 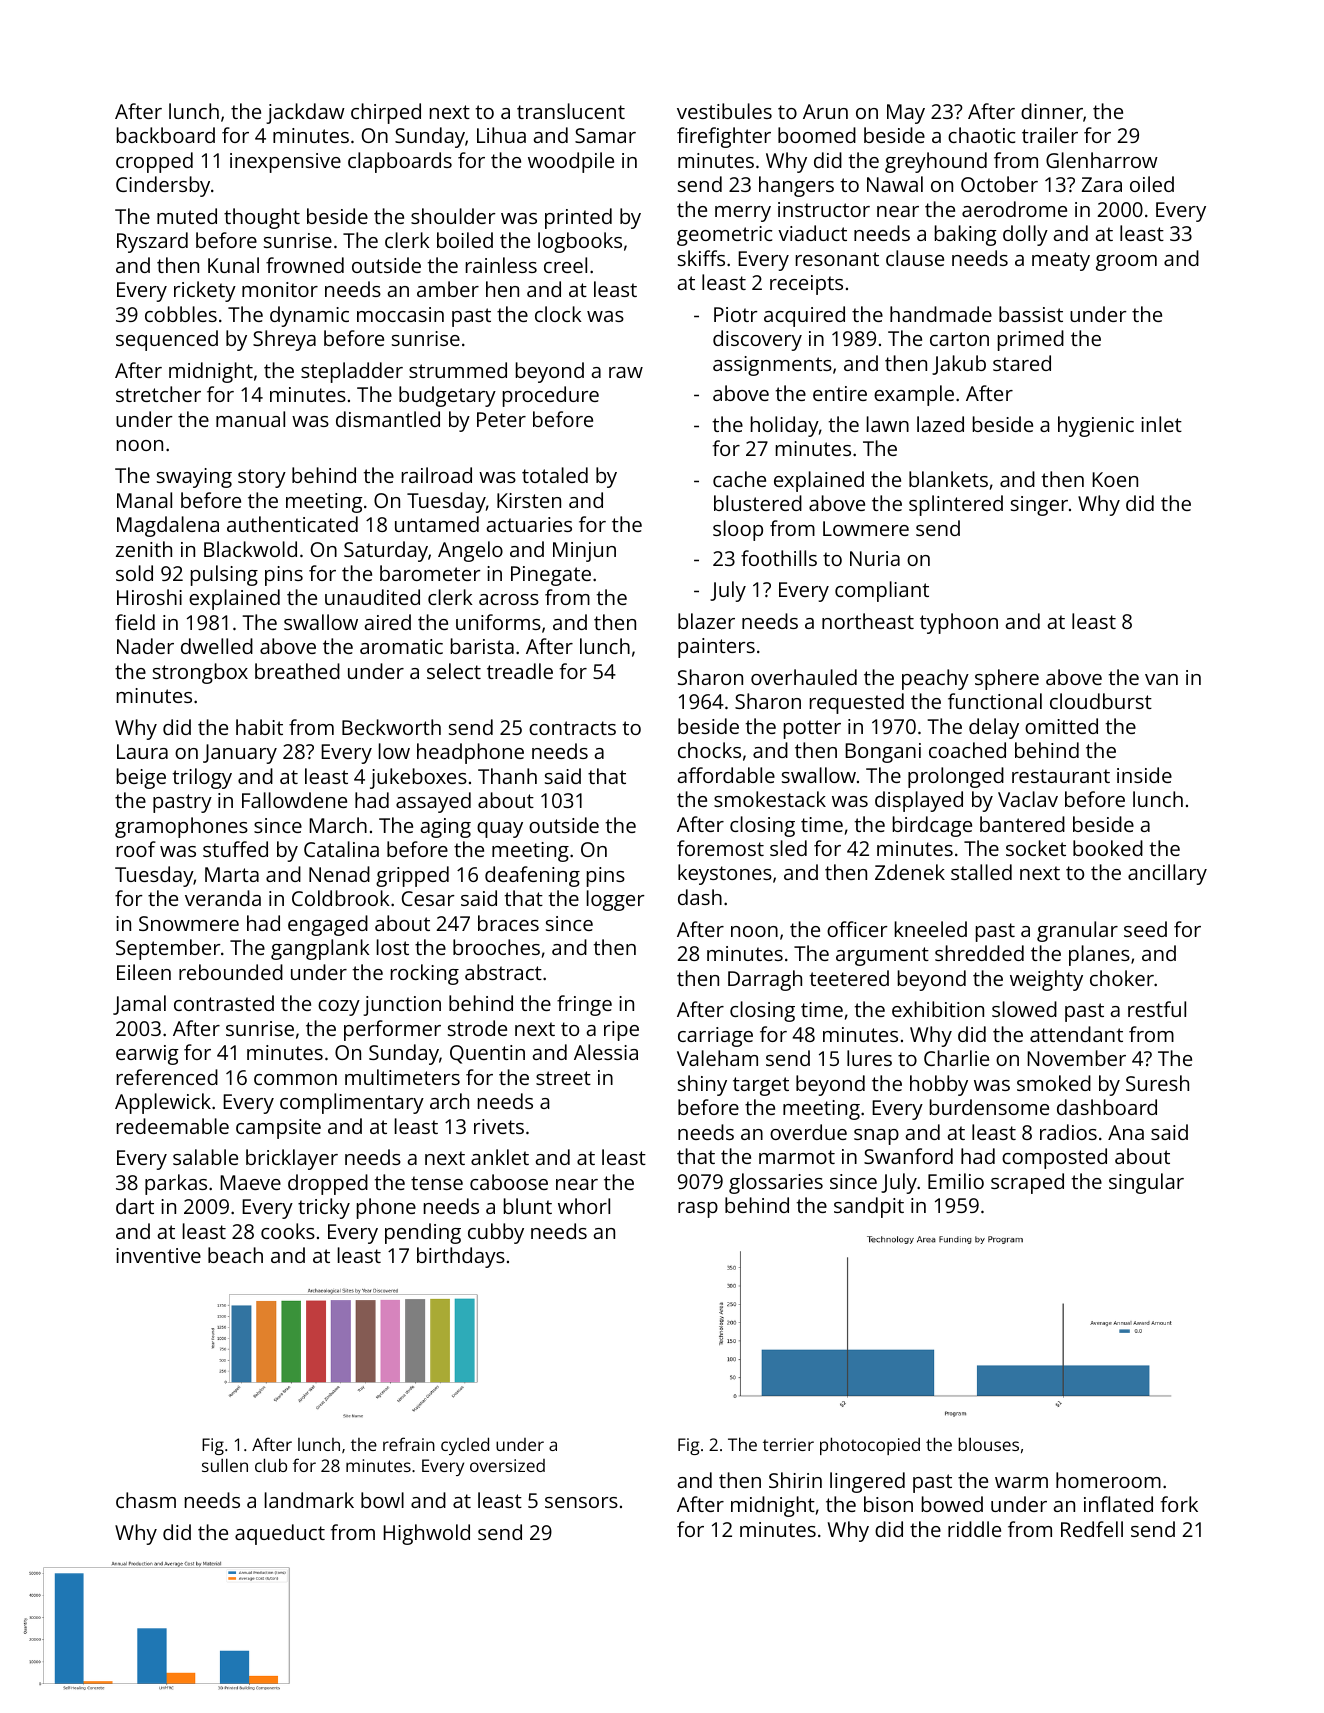 What do you see at coordinates (626, 372) in the screenshot?
I see `raw` at bounding box center [626, 372].
